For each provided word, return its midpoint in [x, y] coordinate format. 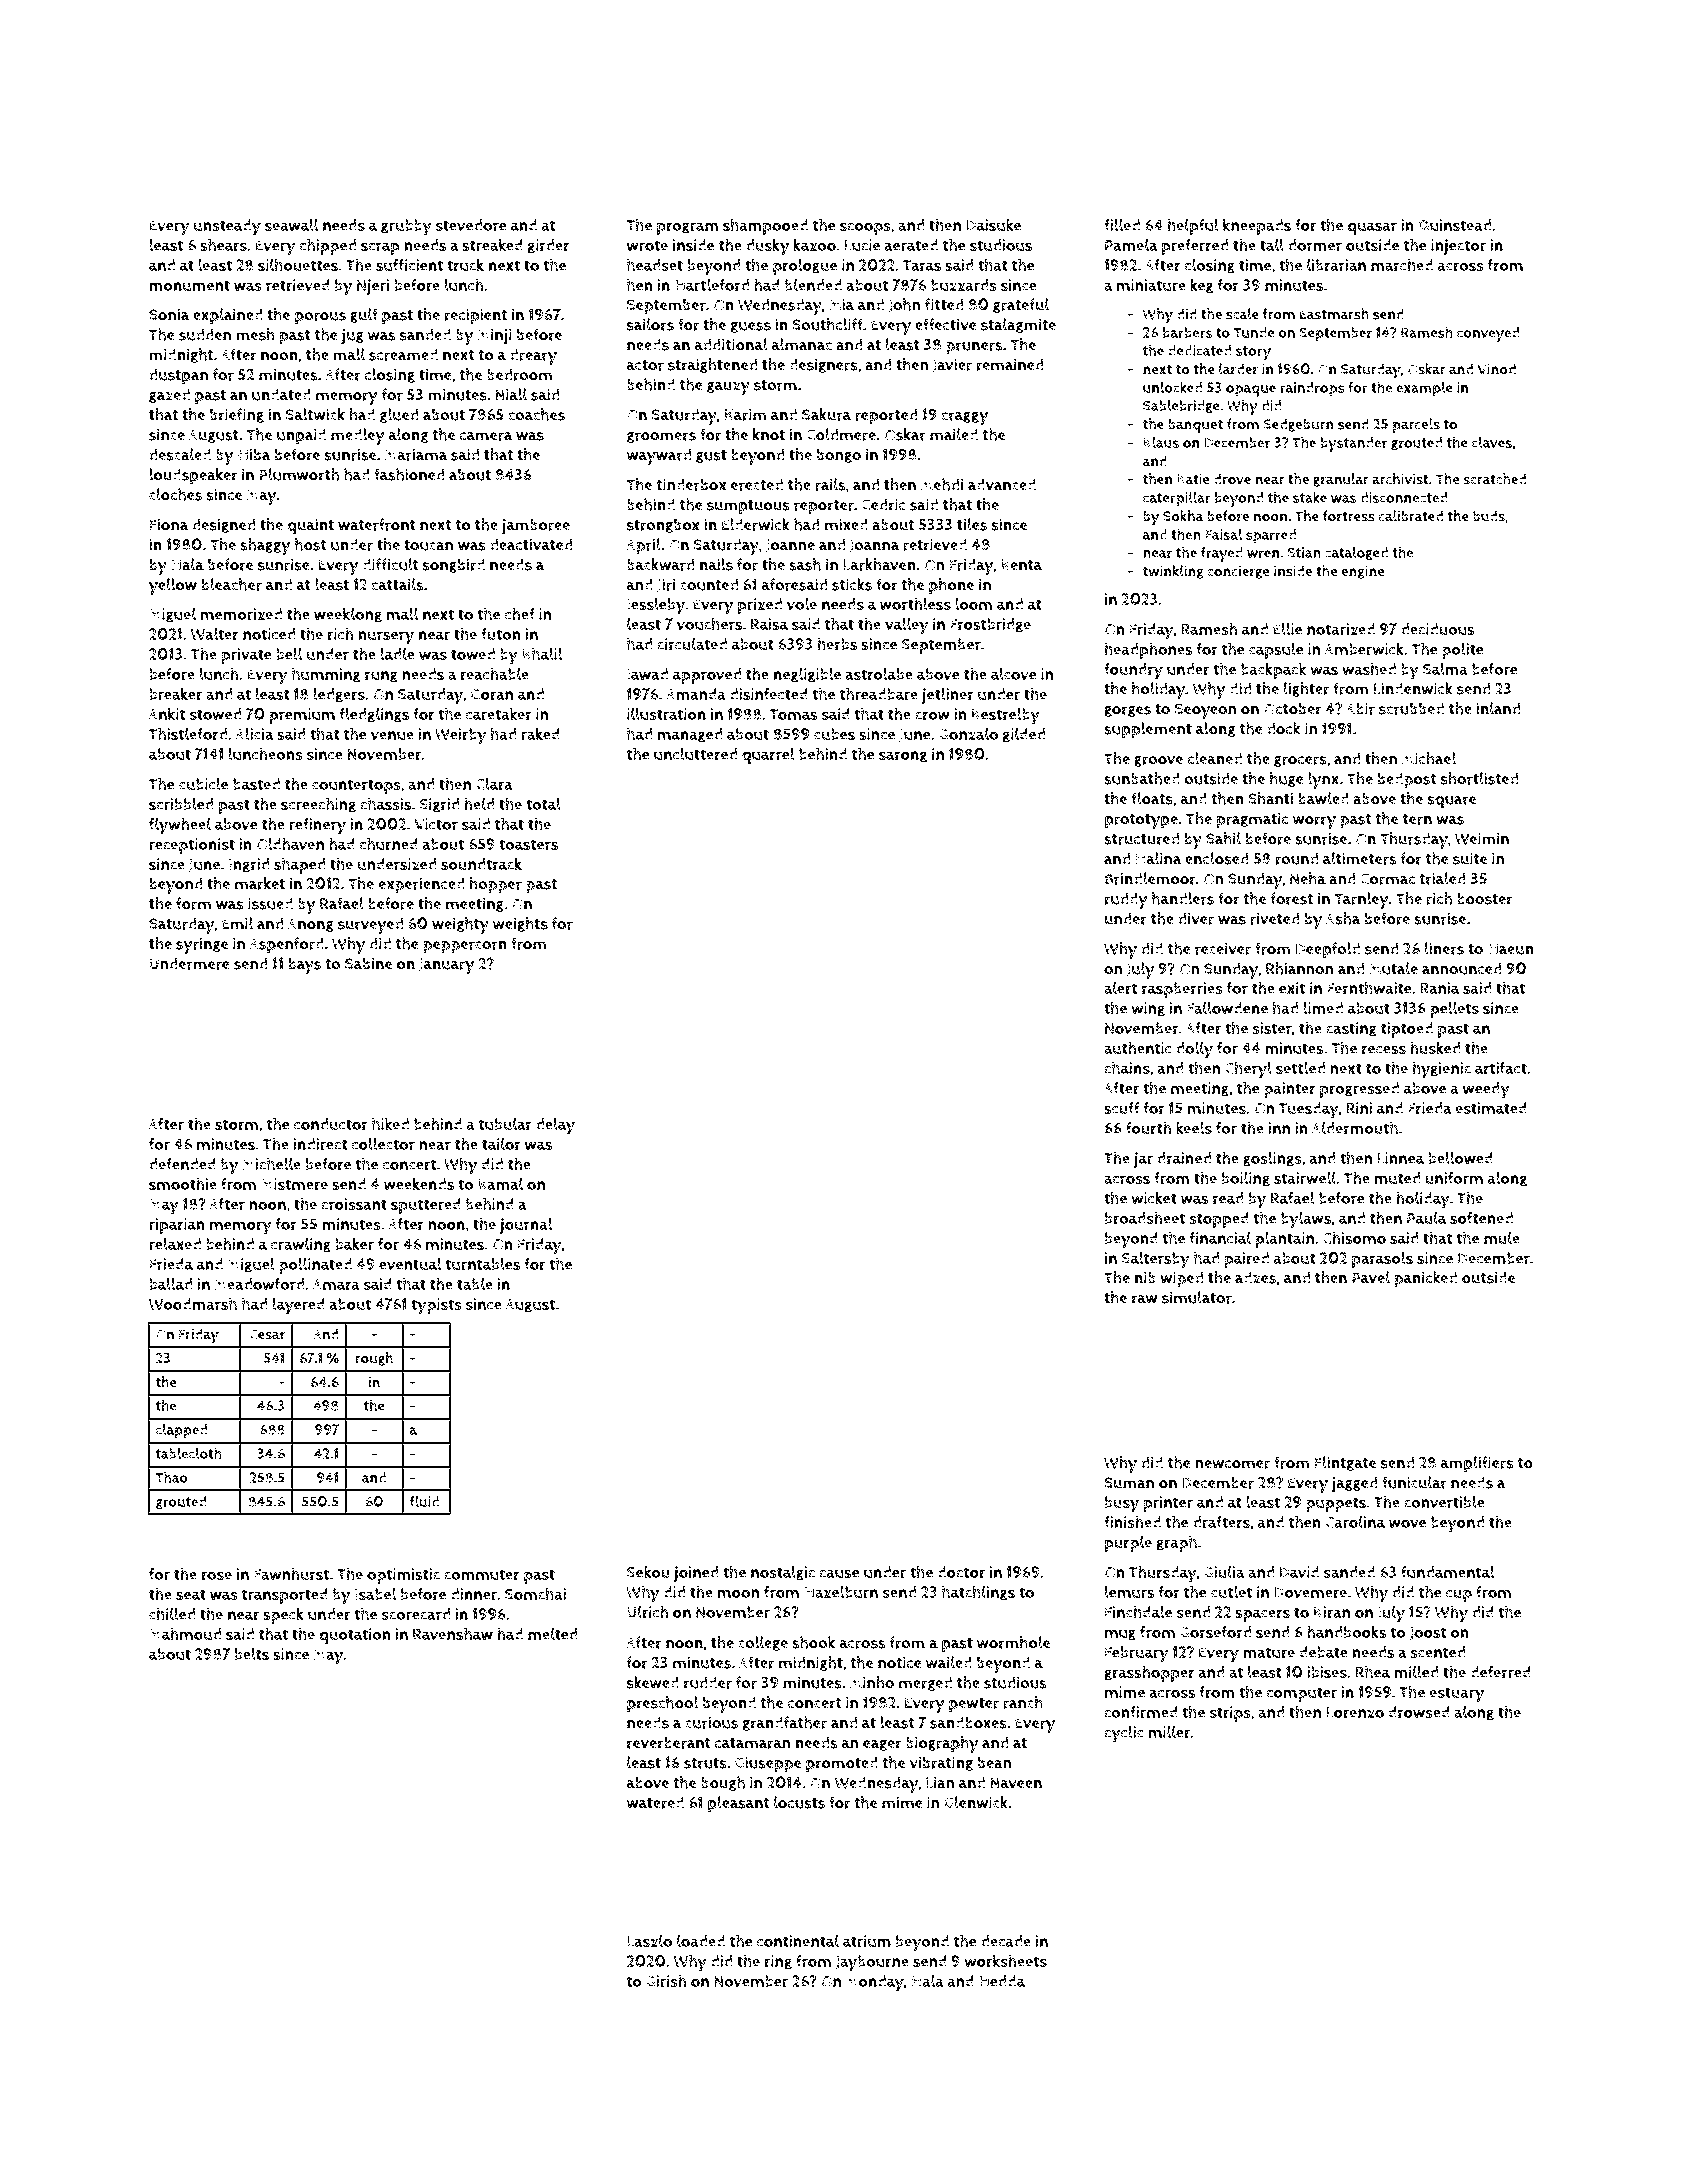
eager [882, 1745]
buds [1489, 516]
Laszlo [649, 1940]
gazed [169, 395]
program [688, 228]
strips [1230, 1714]
